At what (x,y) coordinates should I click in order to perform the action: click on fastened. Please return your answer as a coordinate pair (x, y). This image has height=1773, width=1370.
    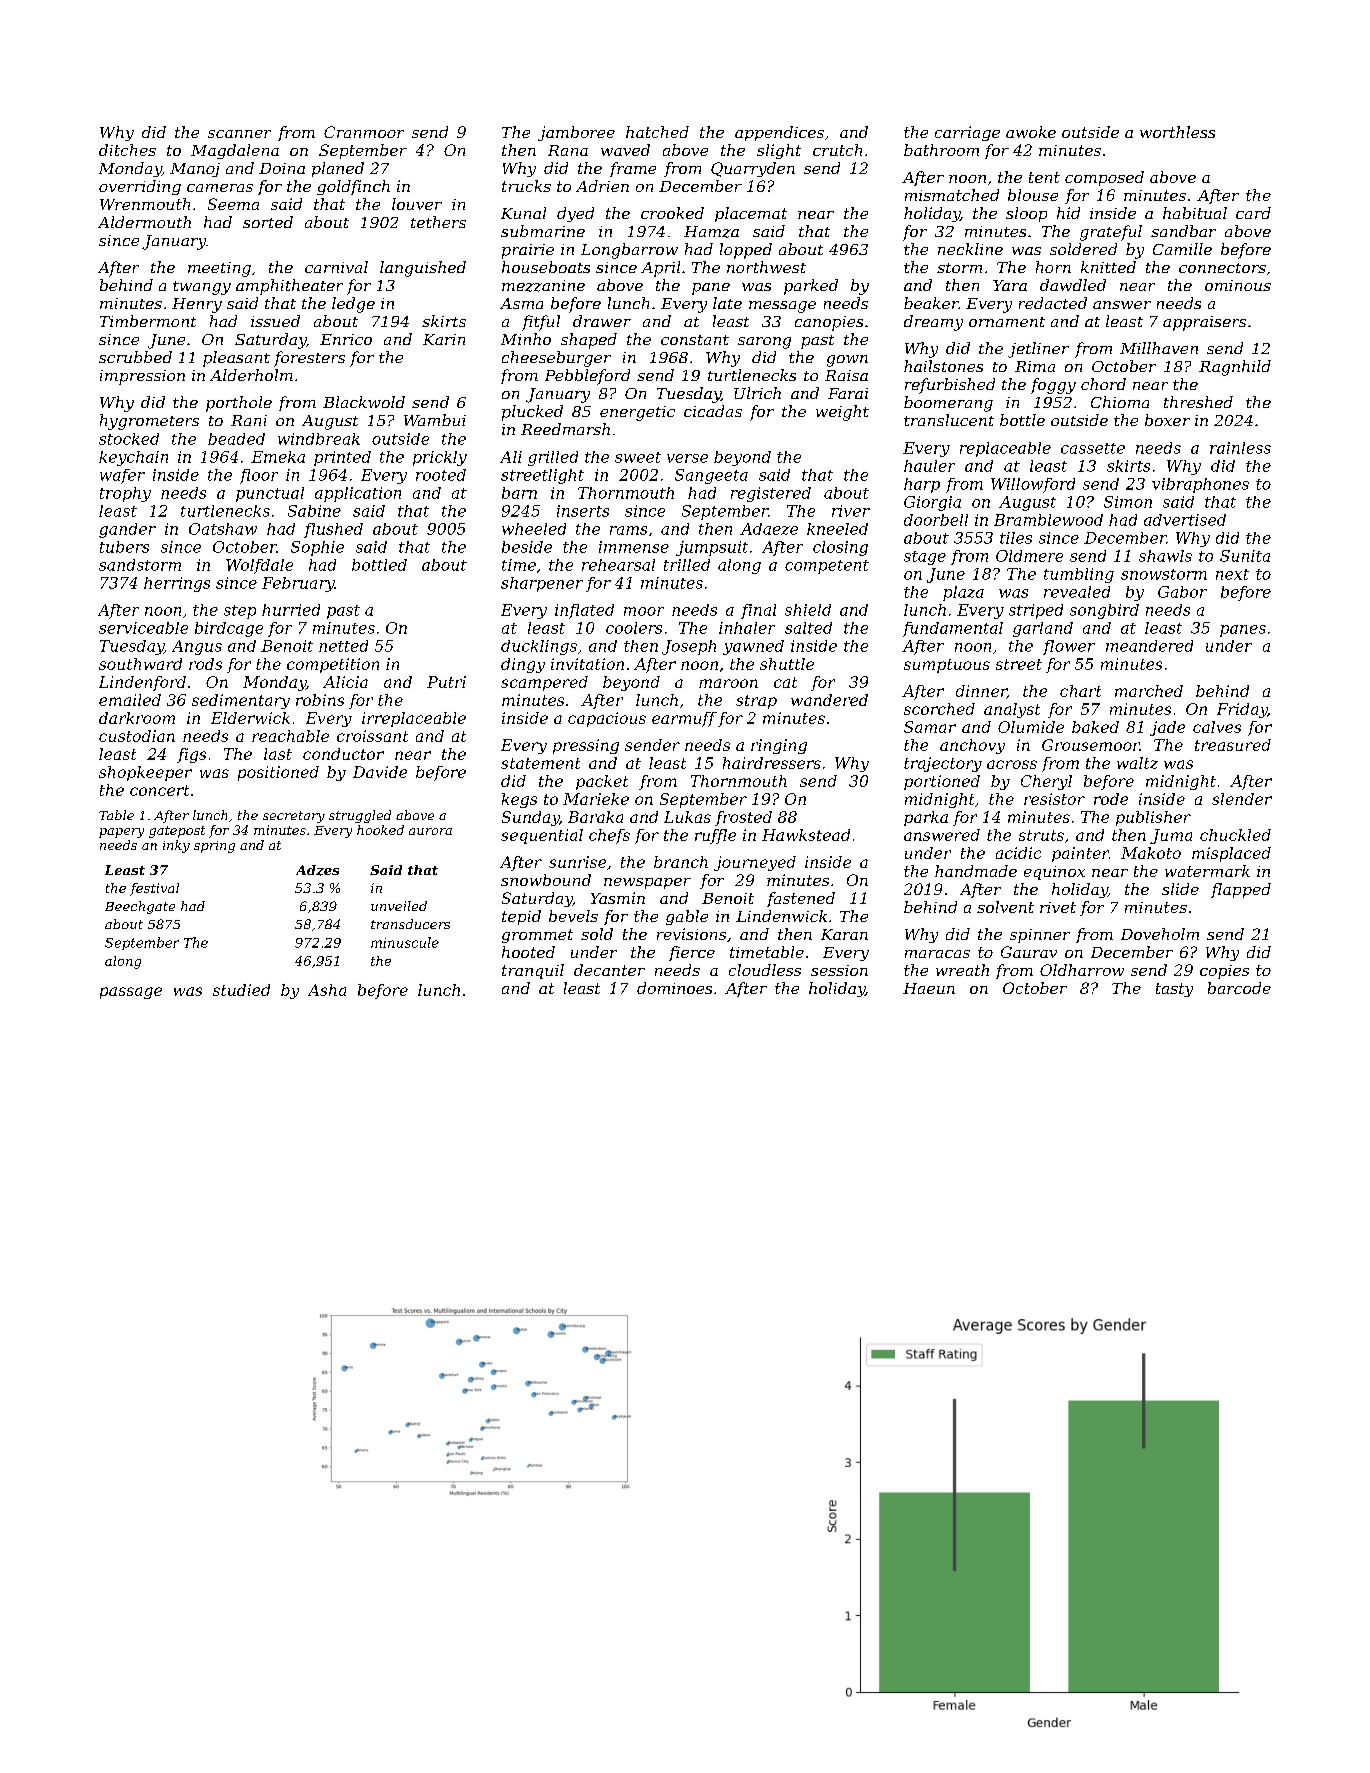
    Looking at the image, I should click on (801, 899).
